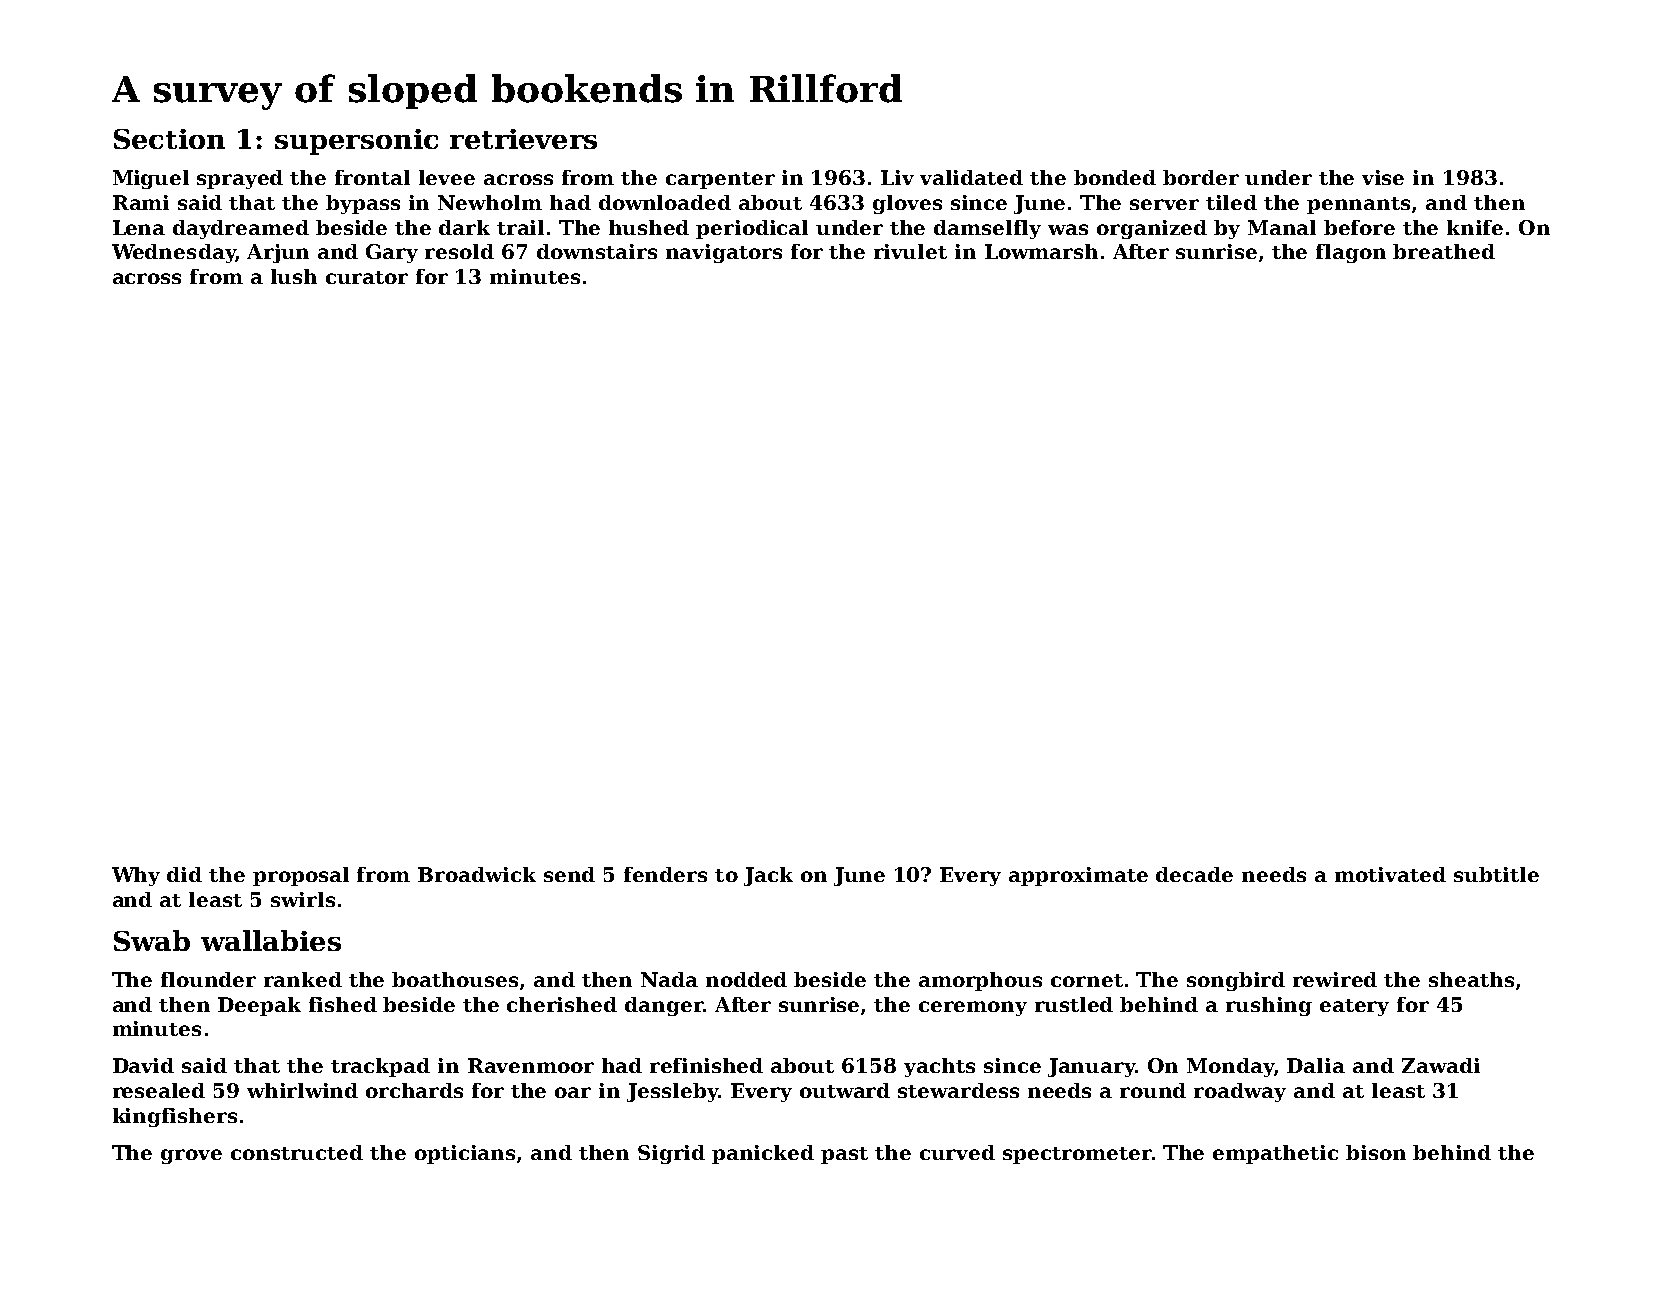  Describe the element at coordinates (367, 277) in the document. I see `curator` at that location.
